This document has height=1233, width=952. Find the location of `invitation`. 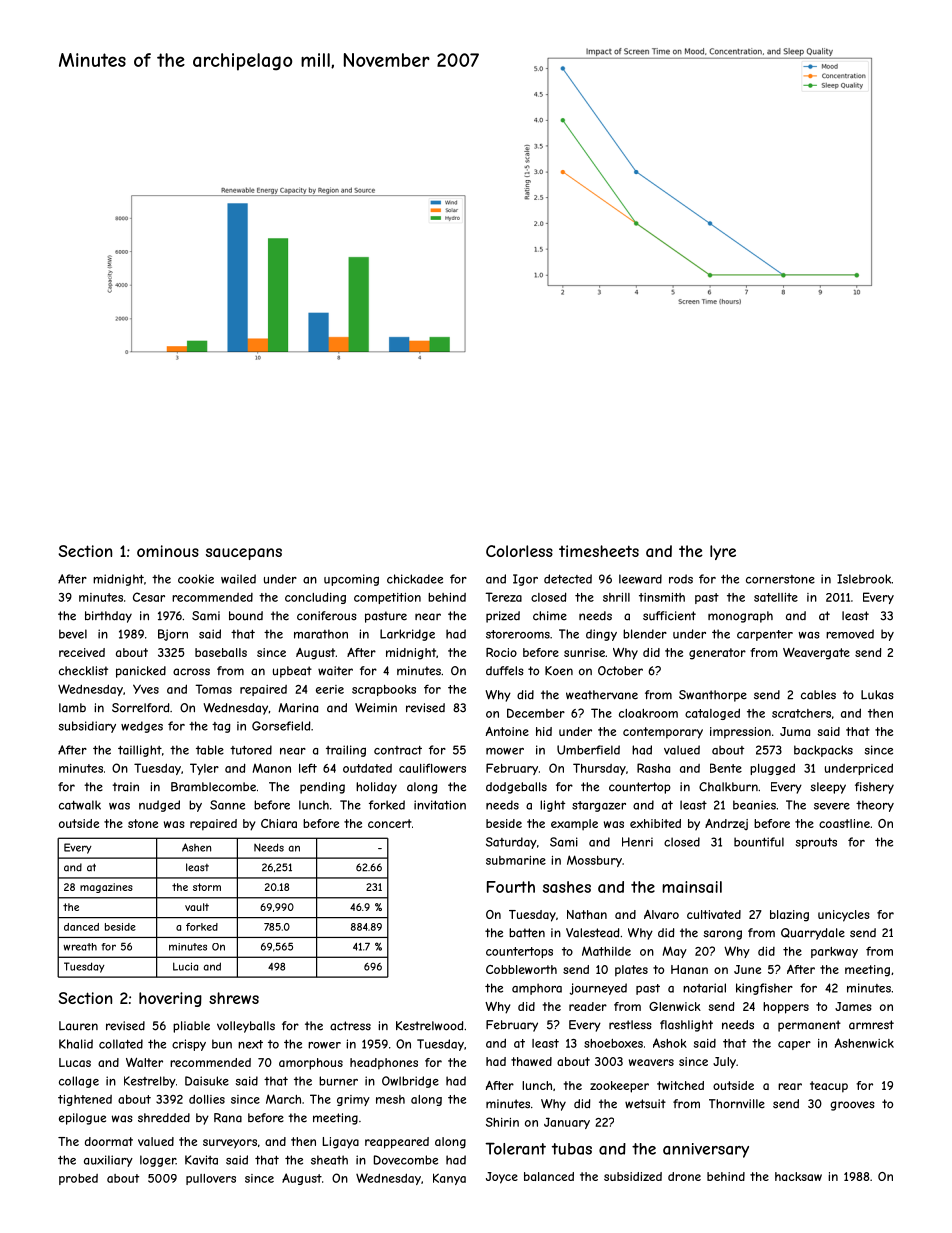

invitation is located at coordinates (440, 805).
